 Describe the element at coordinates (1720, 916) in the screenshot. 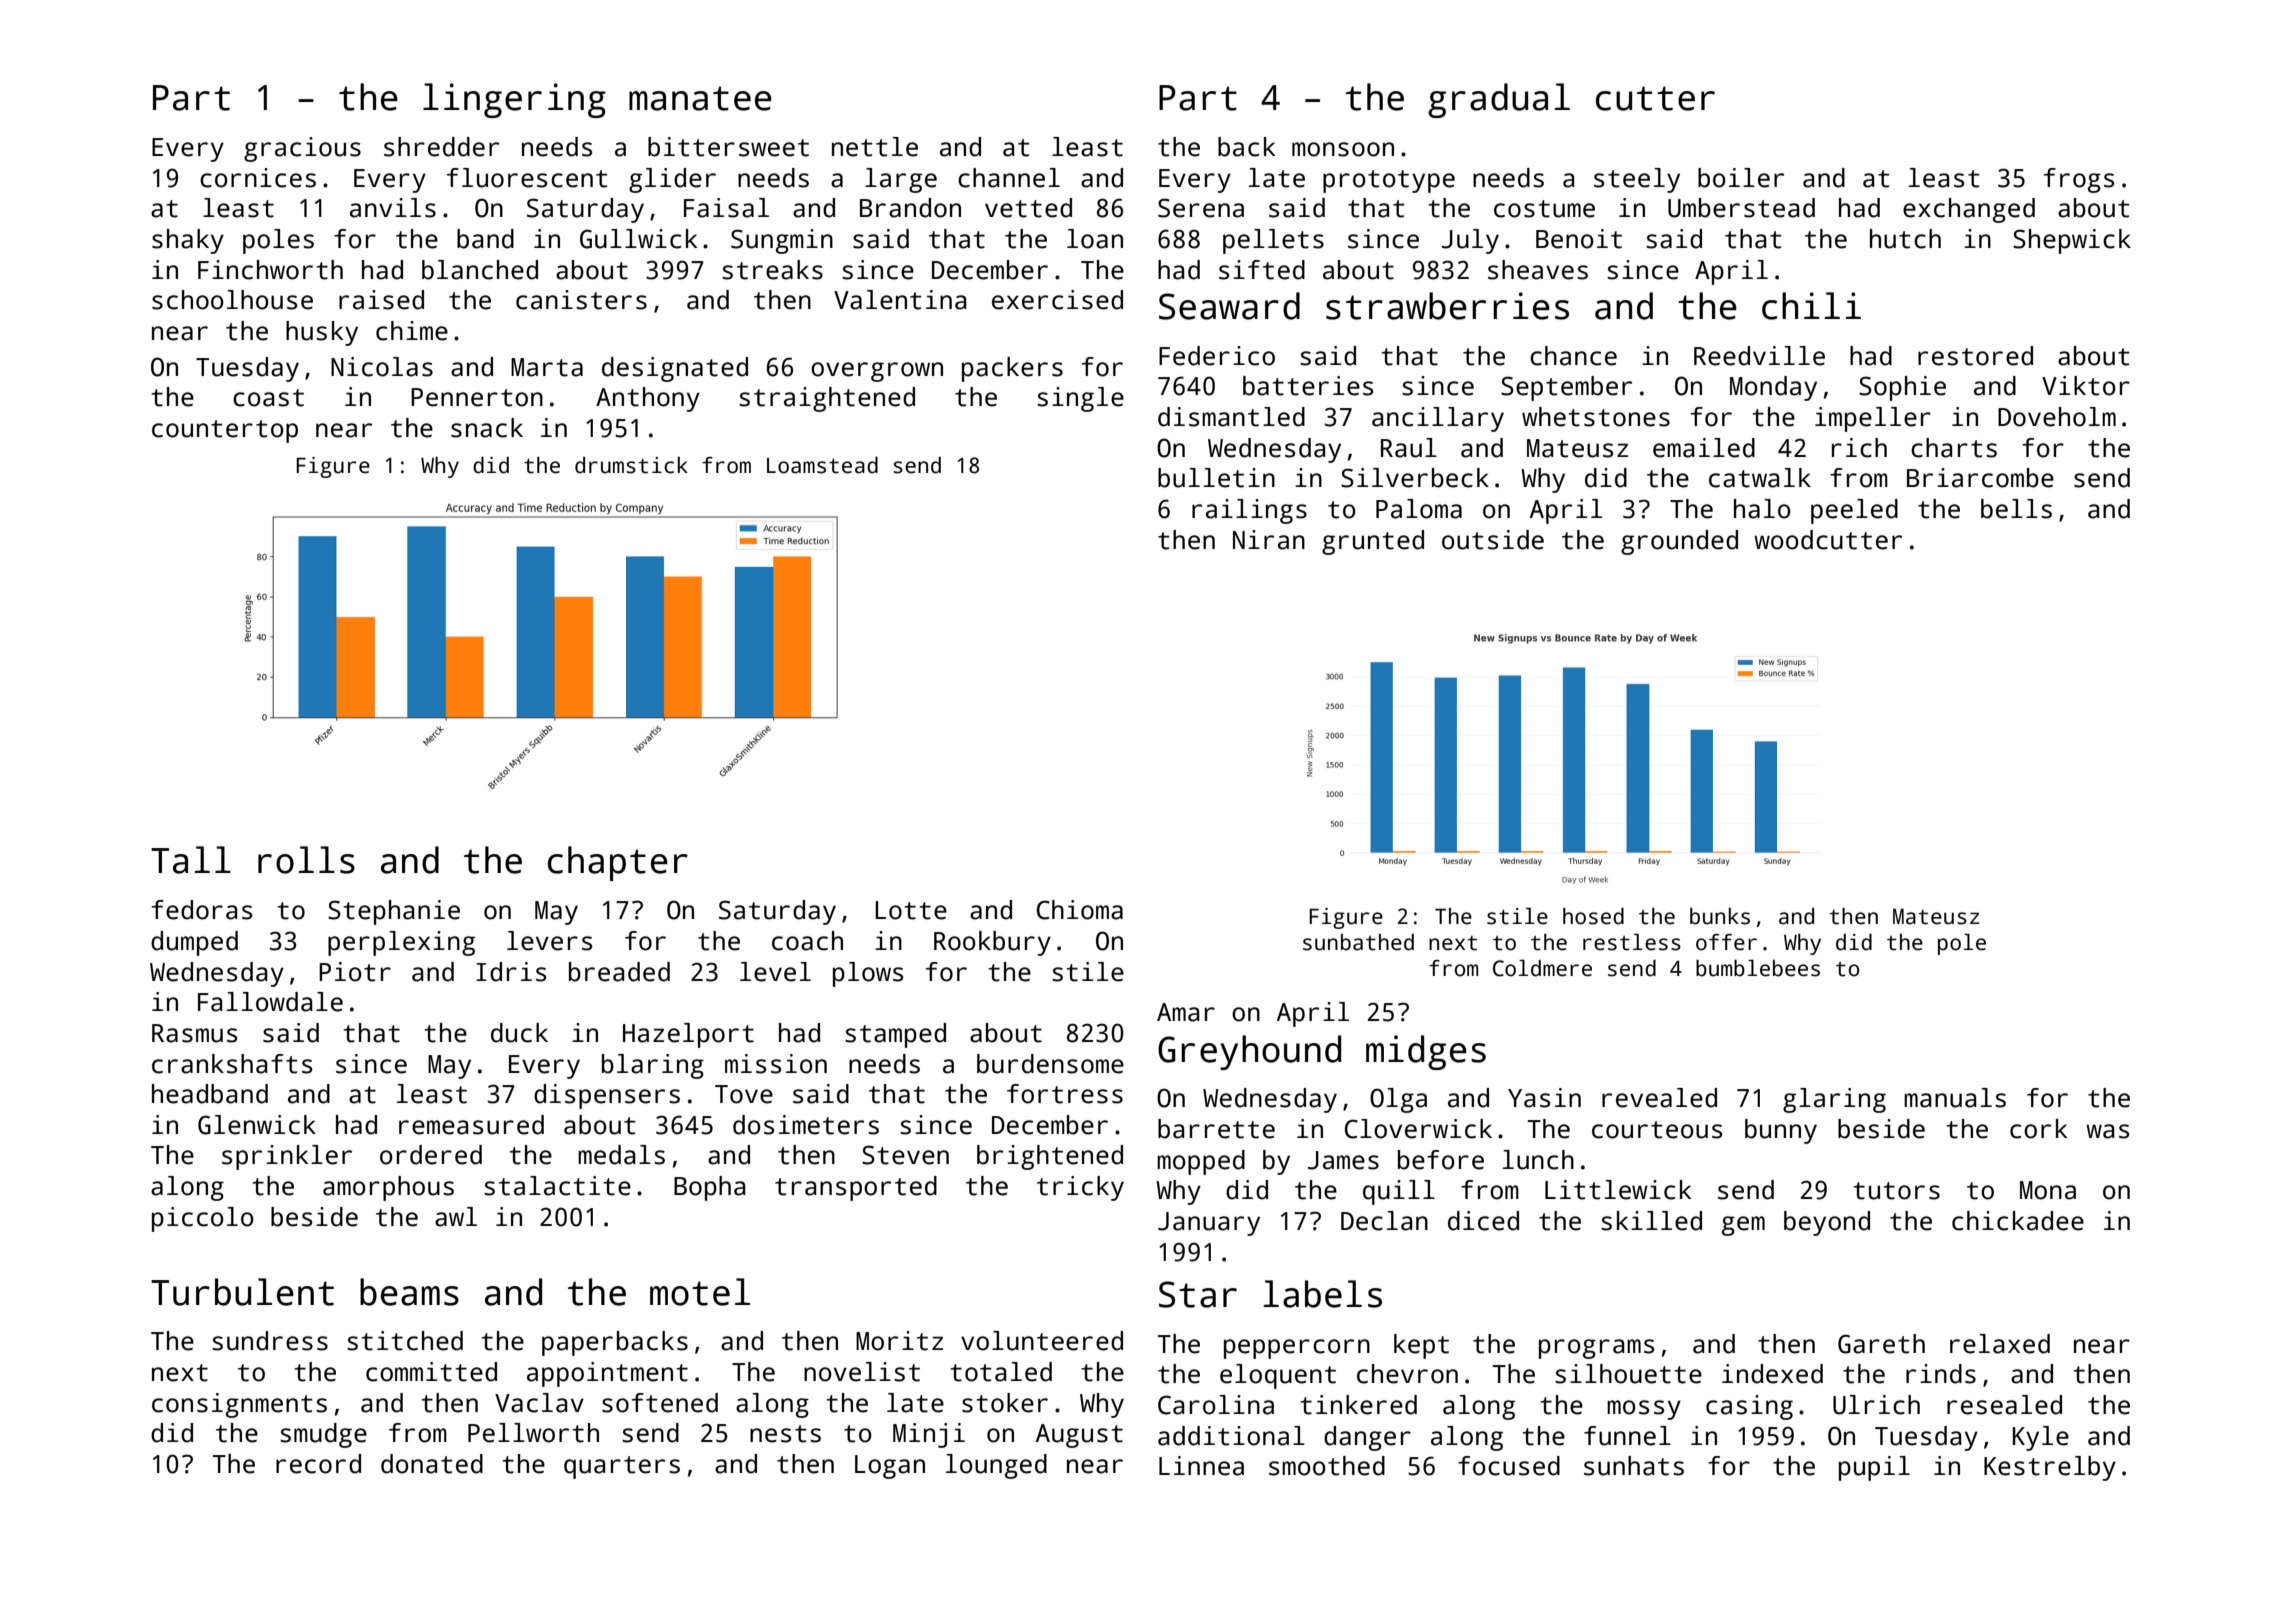

I see `bunks` at that location.
